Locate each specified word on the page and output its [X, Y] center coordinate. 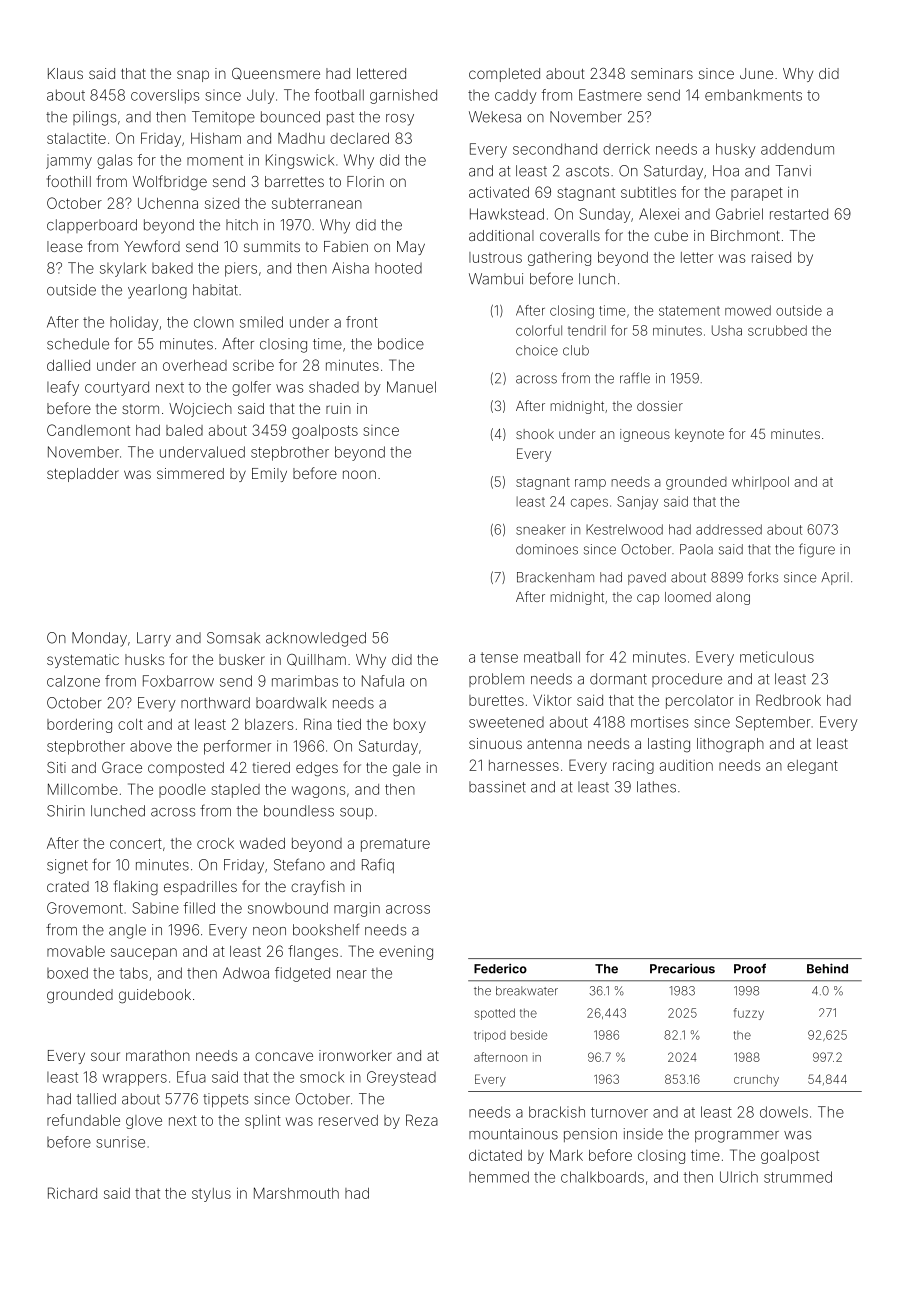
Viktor [552, 700]
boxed [67, 973]
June [756, 73]
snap [193, 76]
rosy [400, 120]
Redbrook [788, 700]
